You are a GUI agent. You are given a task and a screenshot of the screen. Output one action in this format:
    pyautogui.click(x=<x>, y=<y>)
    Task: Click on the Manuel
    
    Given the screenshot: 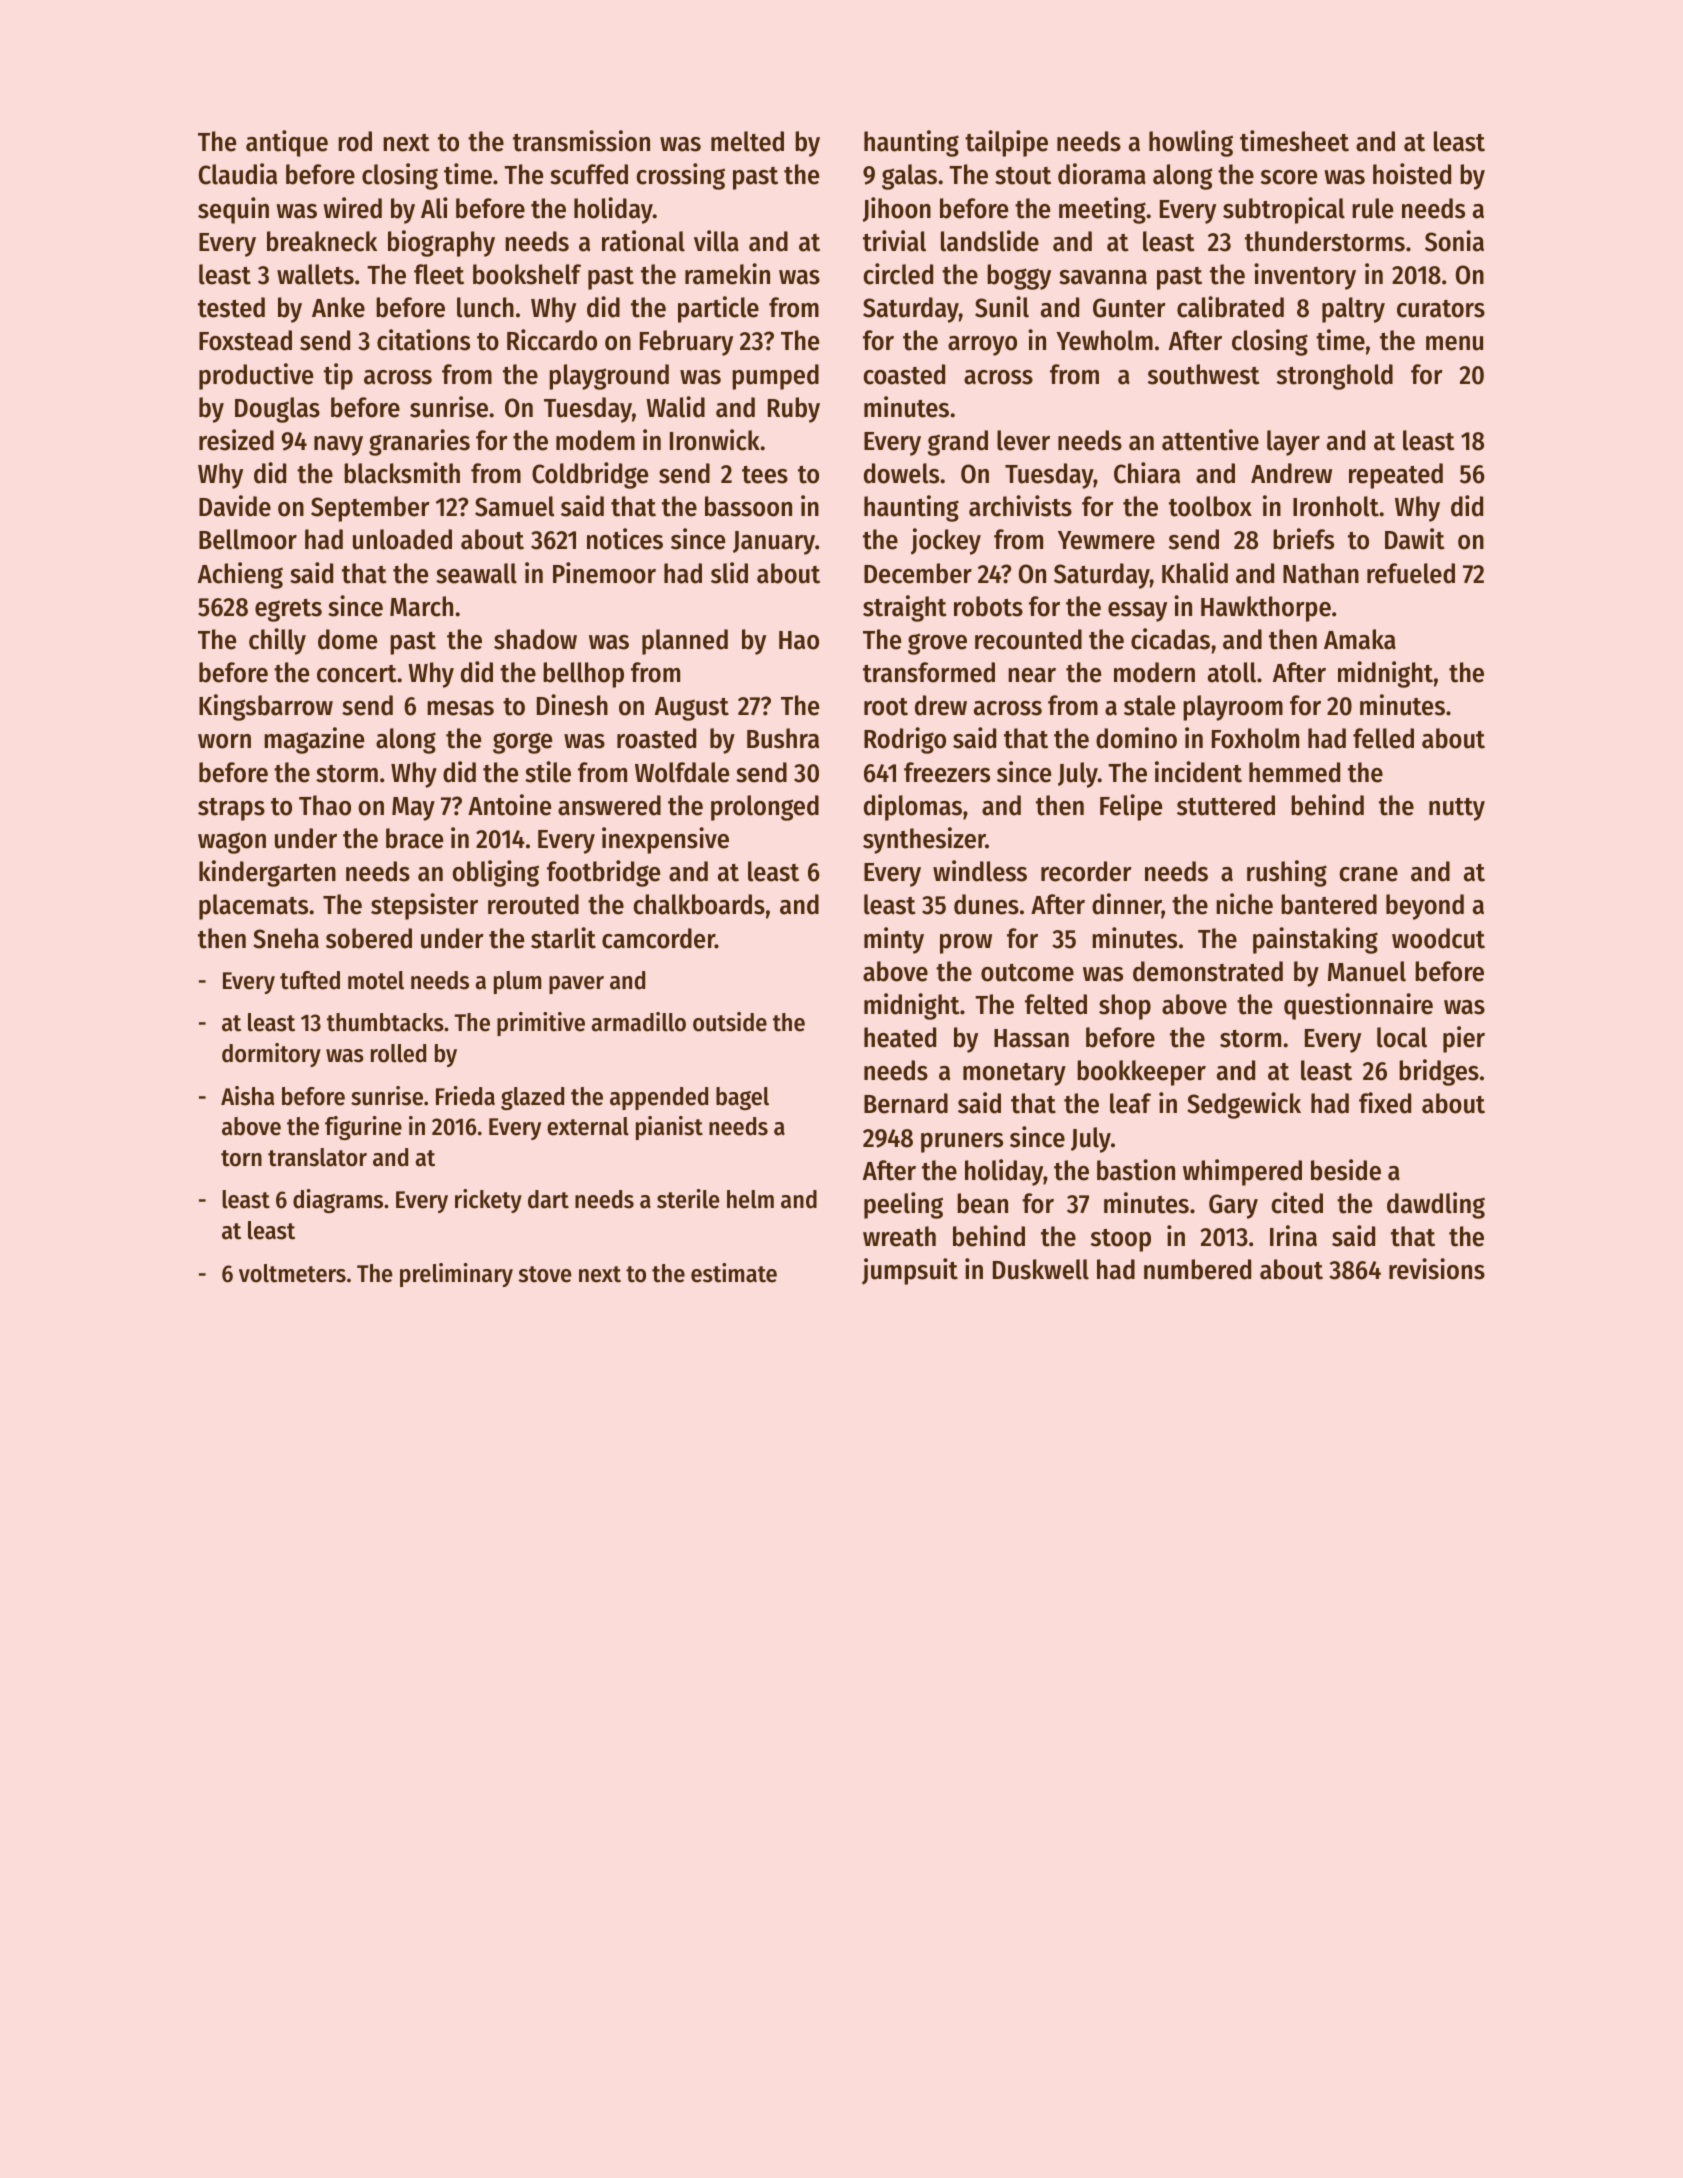 What is the action you would take?
    pyautogui.click(x=1367, y=971)
